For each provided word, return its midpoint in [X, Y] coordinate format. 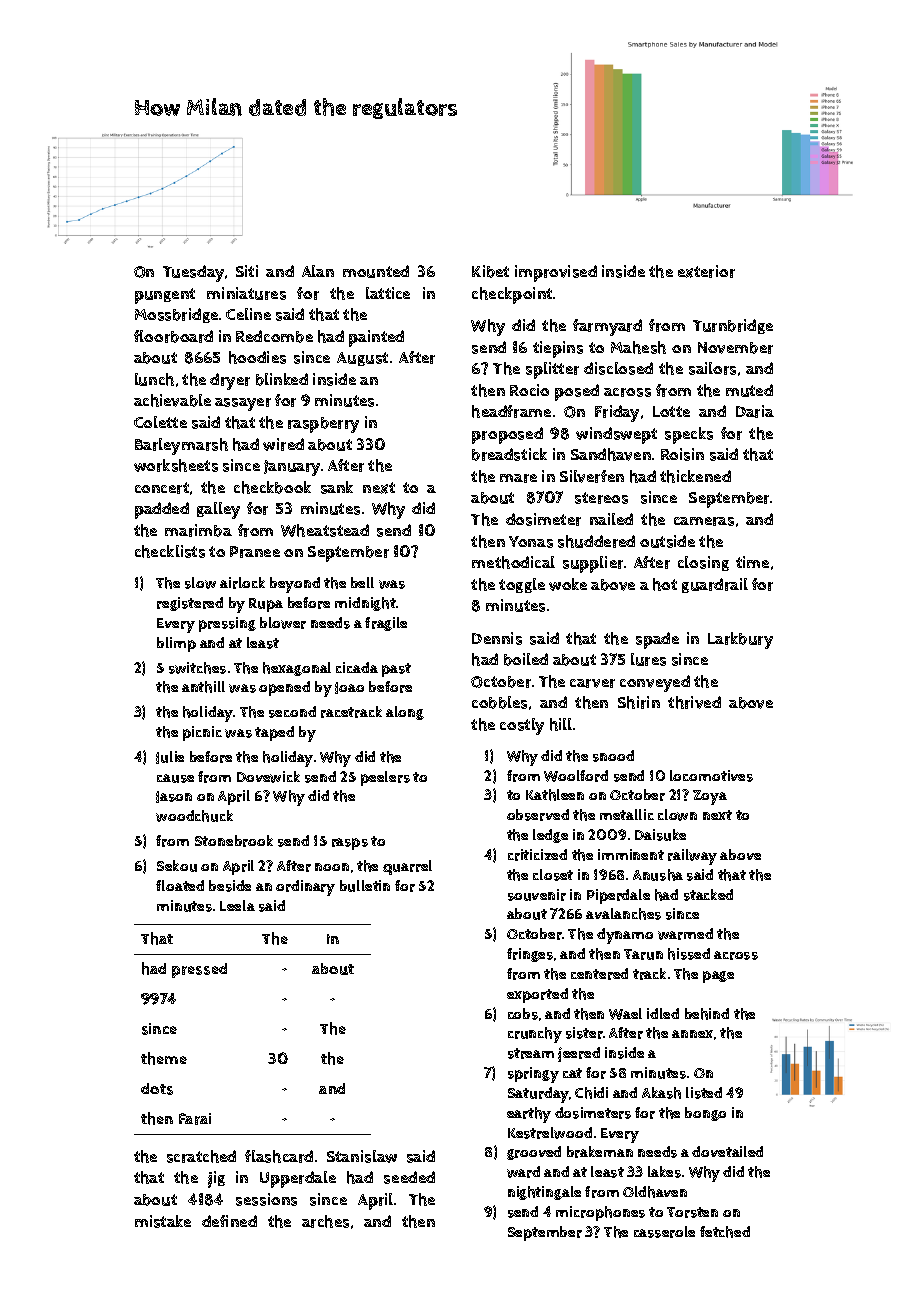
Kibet [490, 271]
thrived [694, 702]
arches [325, 1221]
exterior [706, 271]
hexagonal [297, 669]
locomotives [711, 776]
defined [229, 1221]
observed [538, 815]
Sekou [177, 866]
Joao [349, 688]
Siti [247, 271]
